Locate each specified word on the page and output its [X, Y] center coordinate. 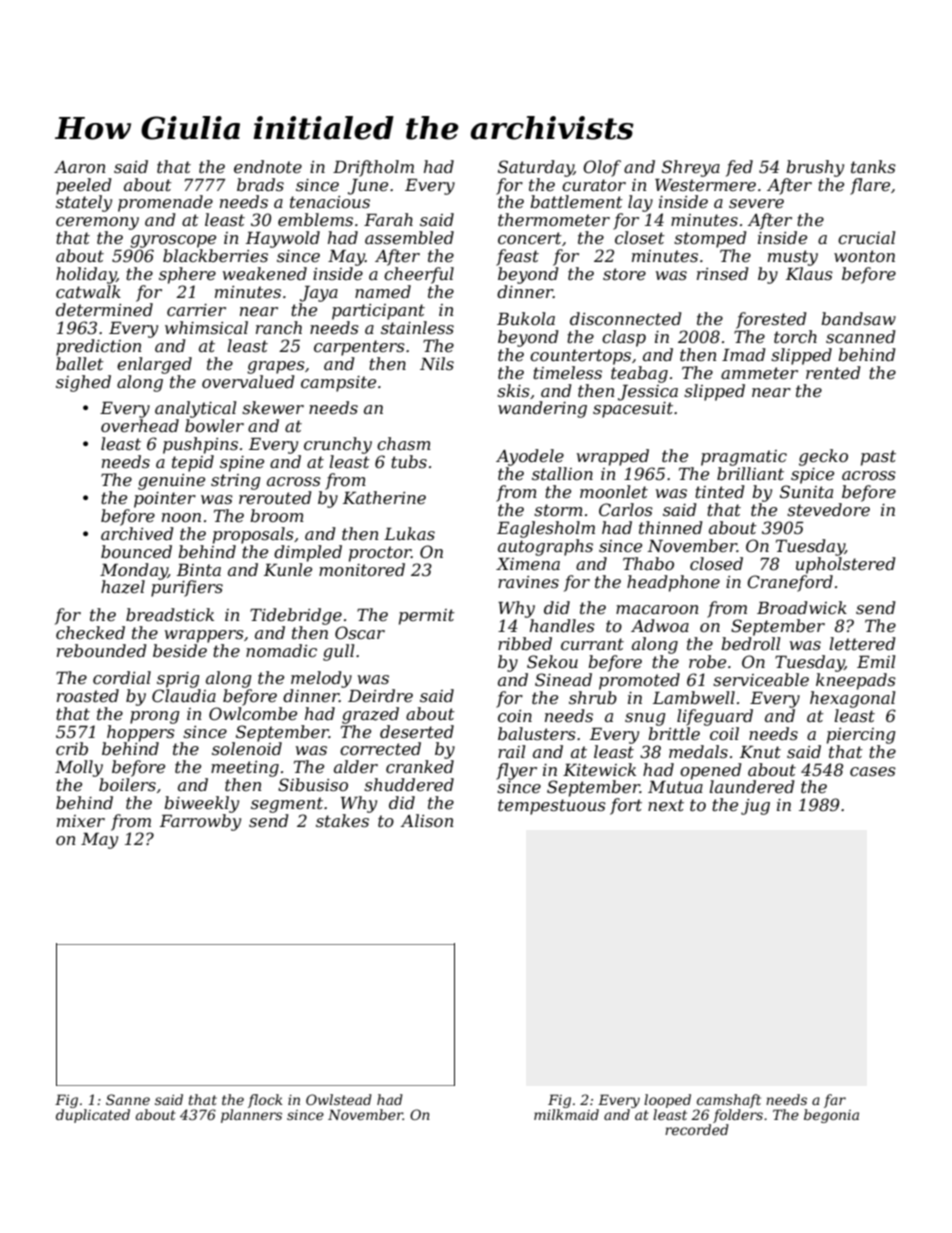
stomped [710, 239]
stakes [342, 820]
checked [90, 632]
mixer [81, 821]
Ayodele [530, 457]
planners [251, 1116]
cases [873, 771]
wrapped [613, 457]
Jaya [319, 294]
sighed [83, 383]
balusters [537, 733]
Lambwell [694, 697]
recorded [697, 1129]
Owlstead [339, 1099]
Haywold [283, 239]
